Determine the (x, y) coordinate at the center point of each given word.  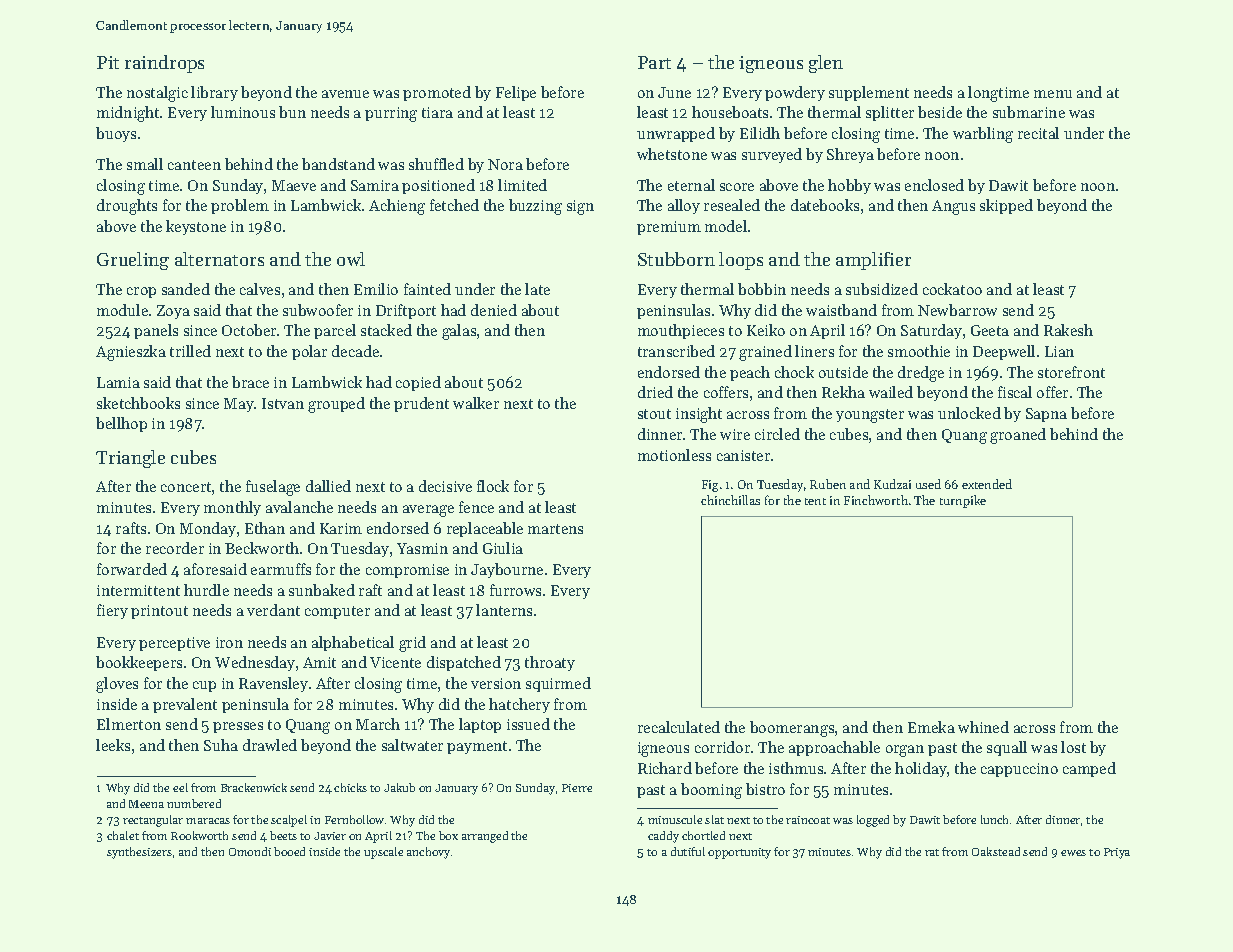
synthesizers (139, 853)
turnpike (963, 501)
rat (932, 852)
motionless (674, 455)
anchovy (428, 853)
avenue (345, 94)
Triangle (130, 459)
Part (654, 62)
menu (1053, 94)
